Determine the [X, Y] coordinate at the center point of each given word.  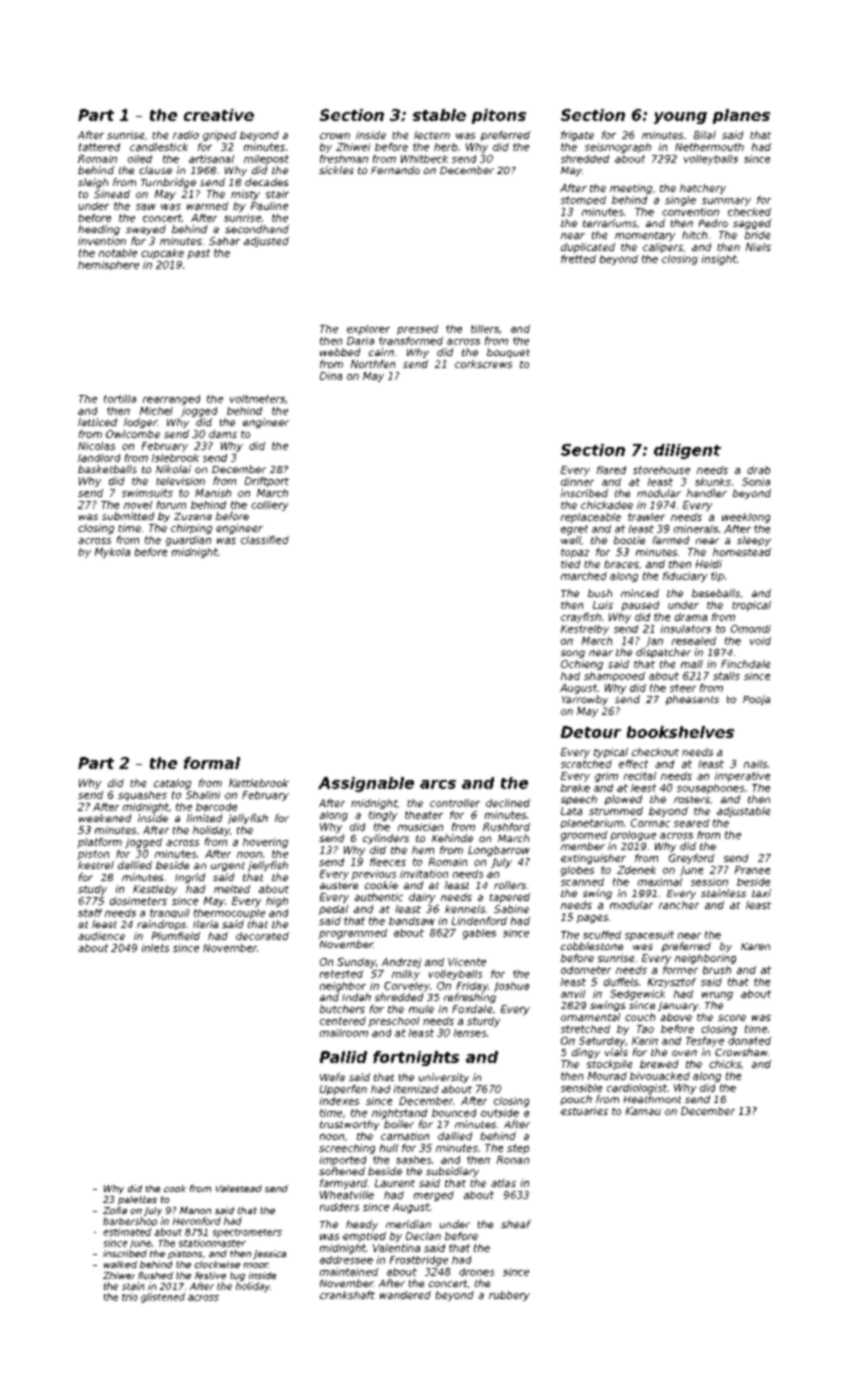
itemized [416, 1089]
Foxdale [472, 1009]
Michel [156, 411]
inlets [155, 948]
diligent [687, 451]
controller [455, 803]
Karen [755, 946]
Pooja [756, 700]
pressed [417, 330]
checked [749, 212]
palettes [137, 1200]
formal [212, 763]
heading [99, 230]
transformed [411, 341]
